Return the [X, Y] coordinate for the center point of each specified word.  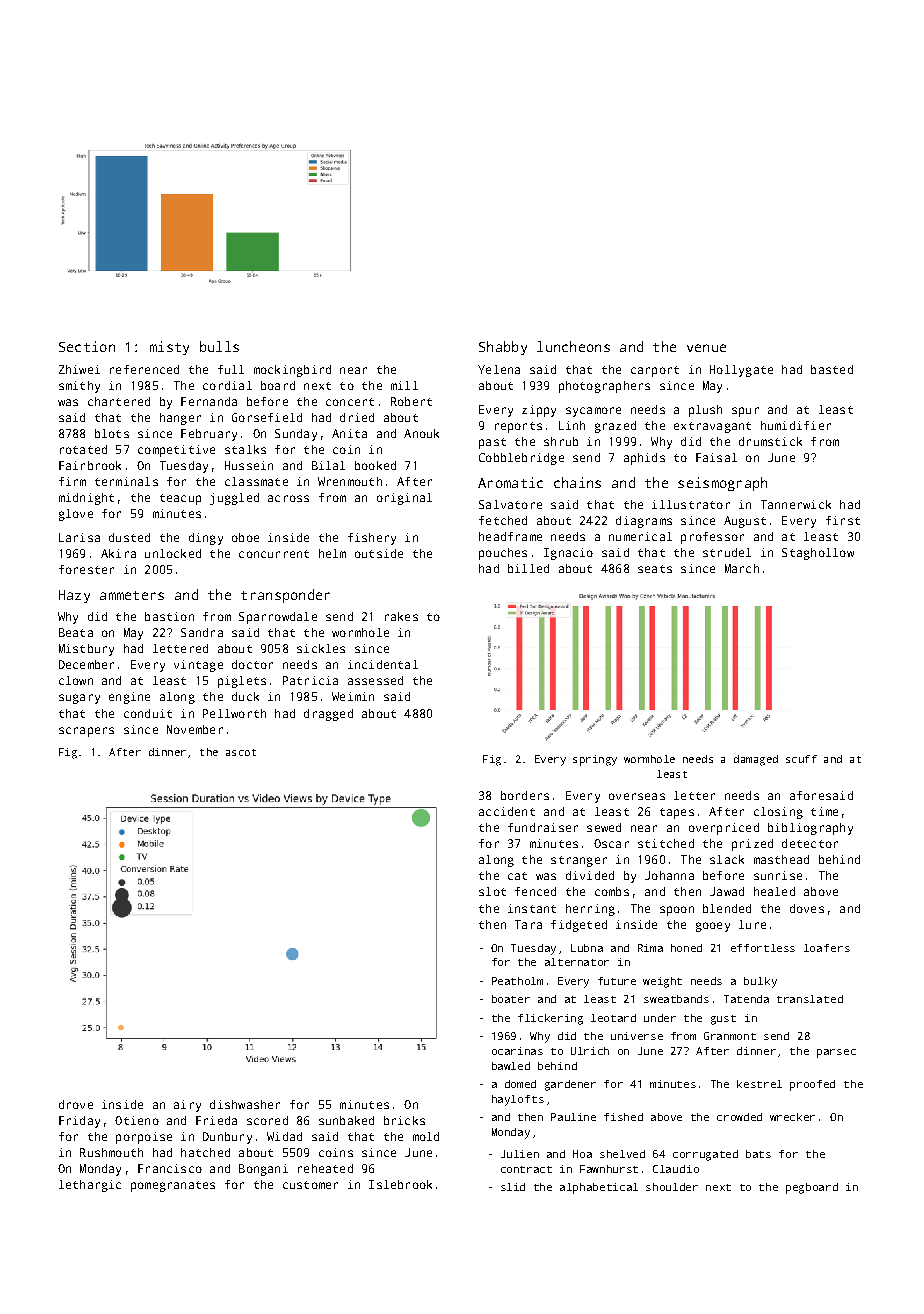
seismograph [722, 484]
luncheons [573, 346]
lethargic [90, 1186]
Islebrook [400, 1184]
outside [379, 553]
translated [810, 999]
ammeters [132, 595]
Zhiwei [79, 369]
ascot [241, 752]
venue [706, 348]
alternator [577, 962]
